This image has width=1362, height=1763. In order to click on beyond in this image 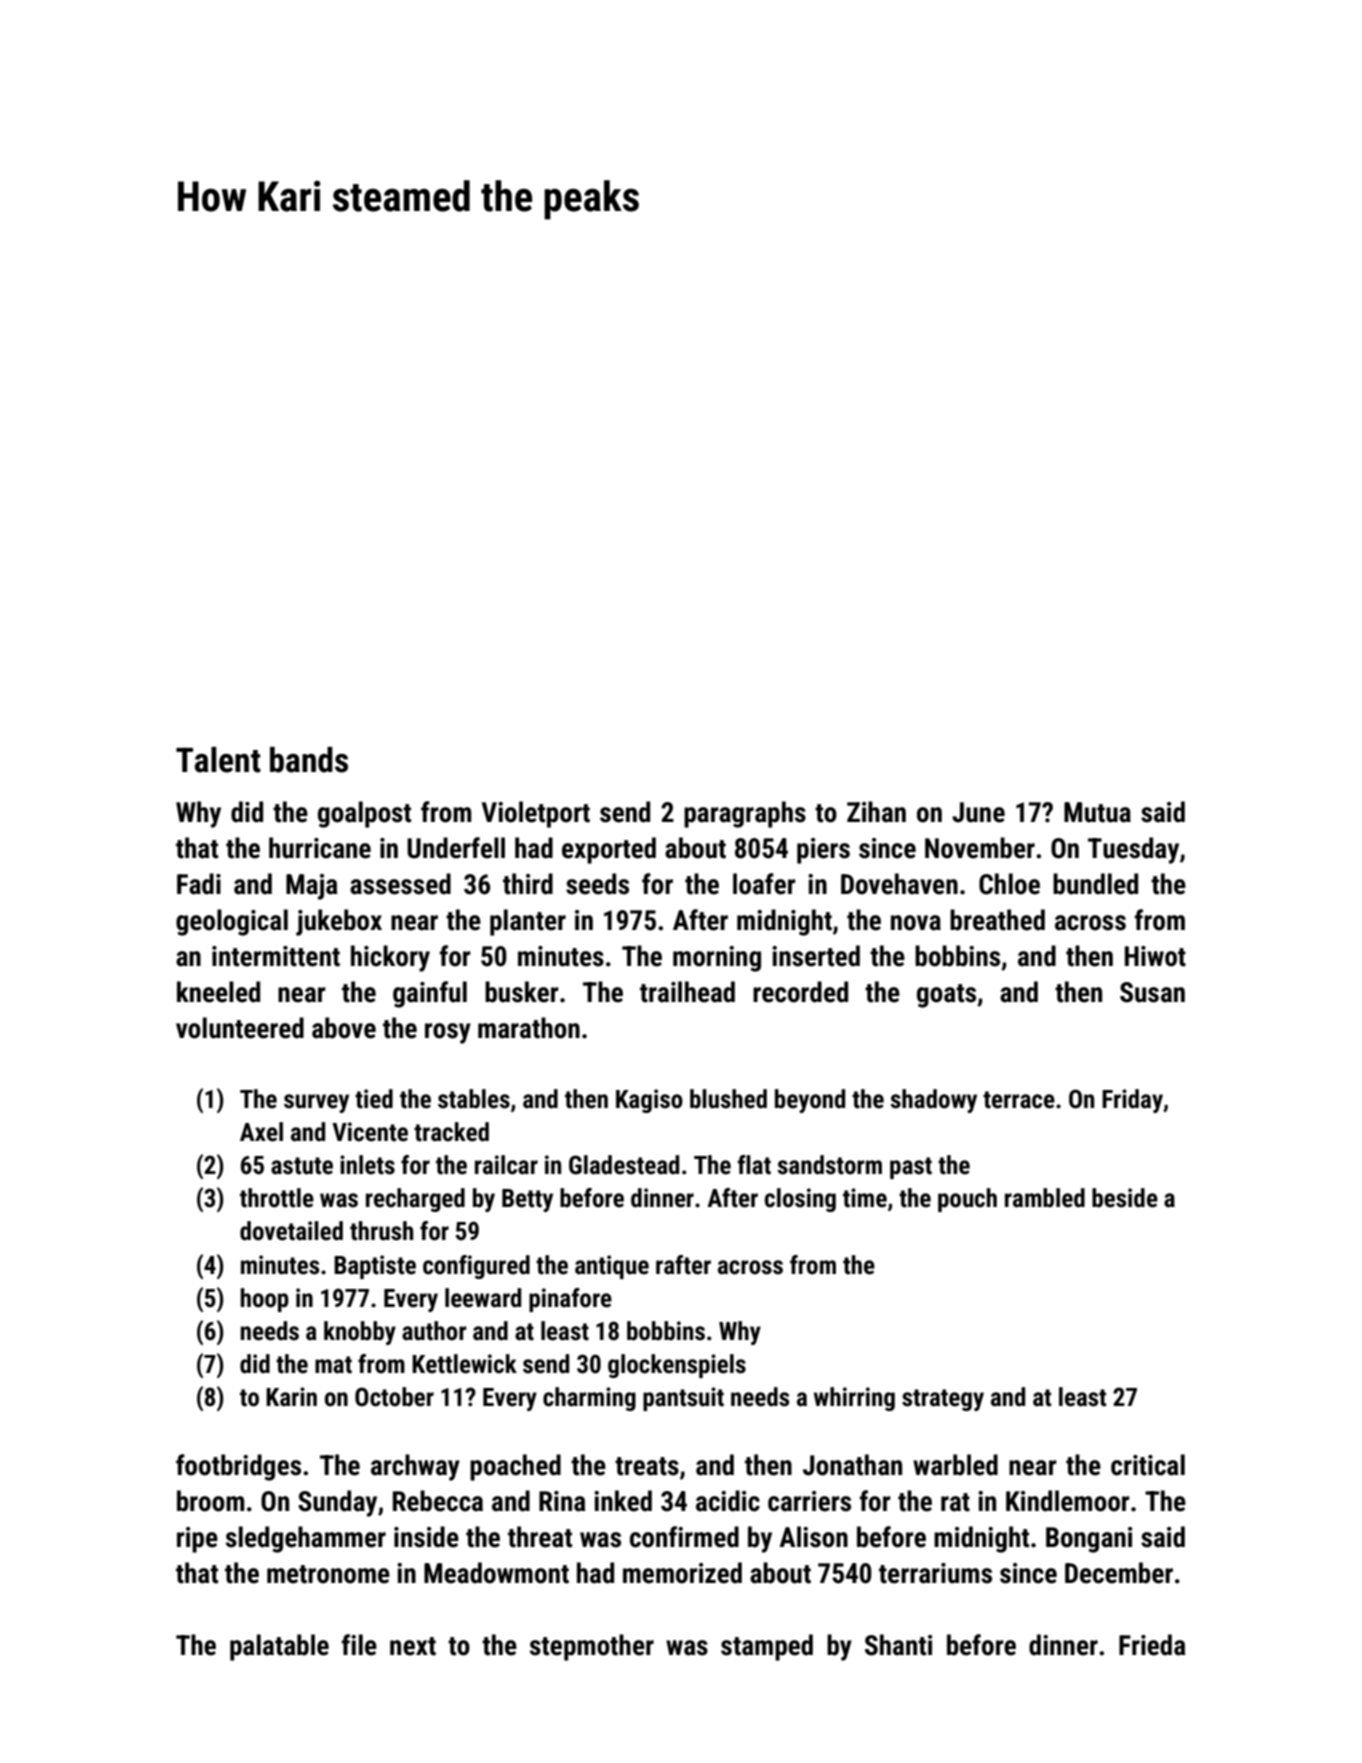, I will do `click(810, 1101)`.
